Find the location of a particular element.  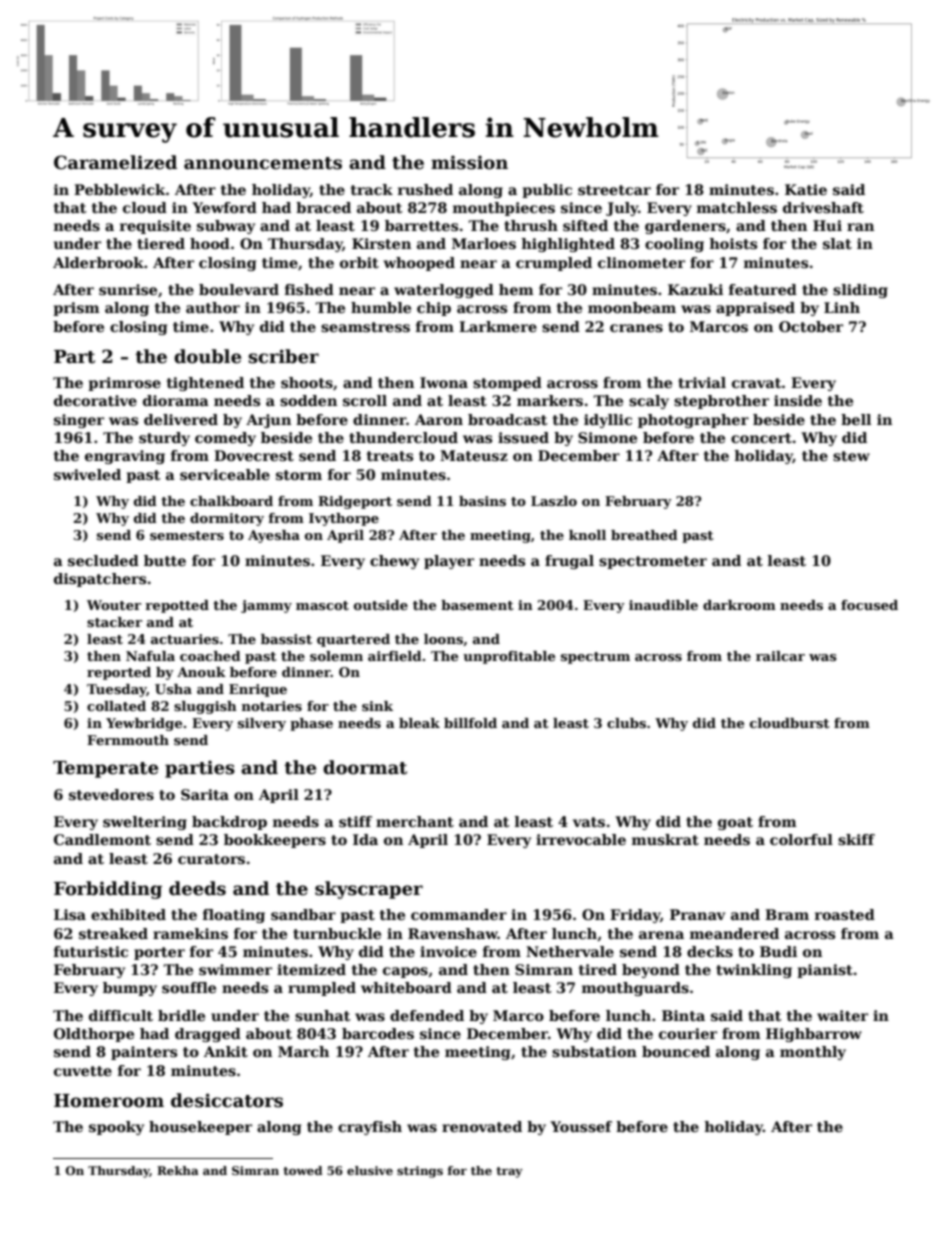

strings is located at coordinates (420, 1172).
